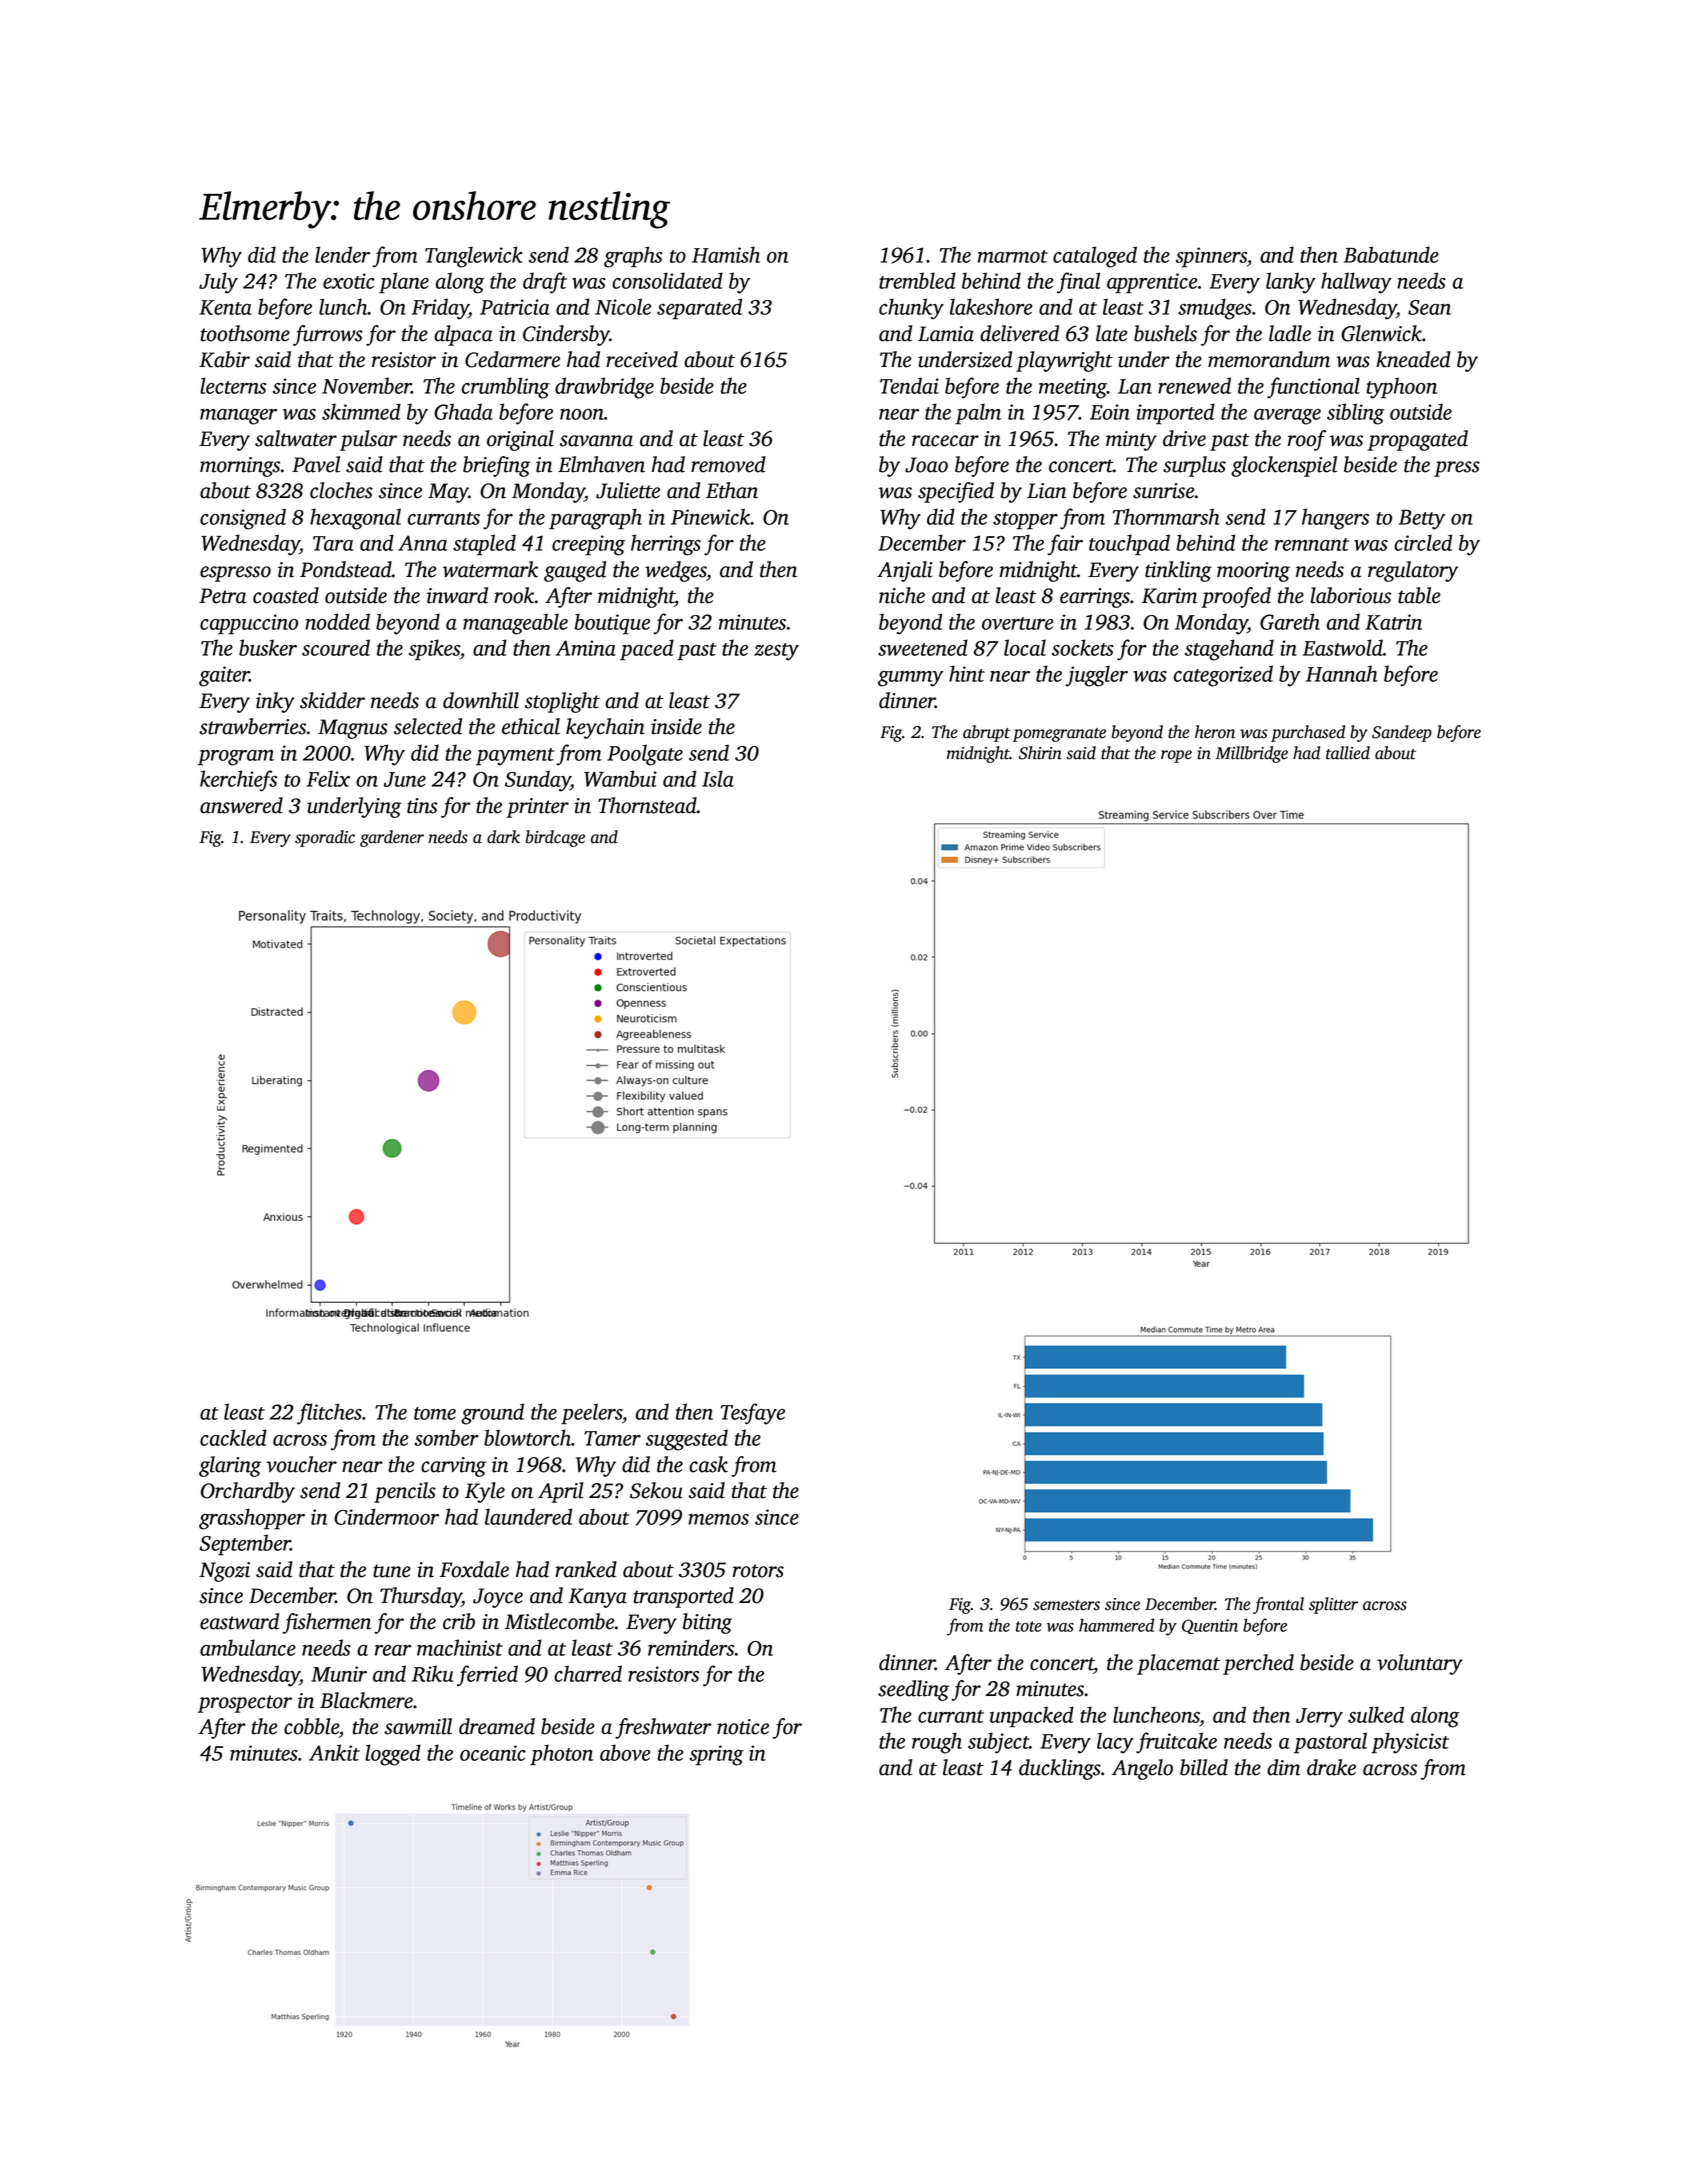  What do you see at coordinates (647, 805) in the screenshot?
I see `Thornstead` at bounding box center [647, 805].
